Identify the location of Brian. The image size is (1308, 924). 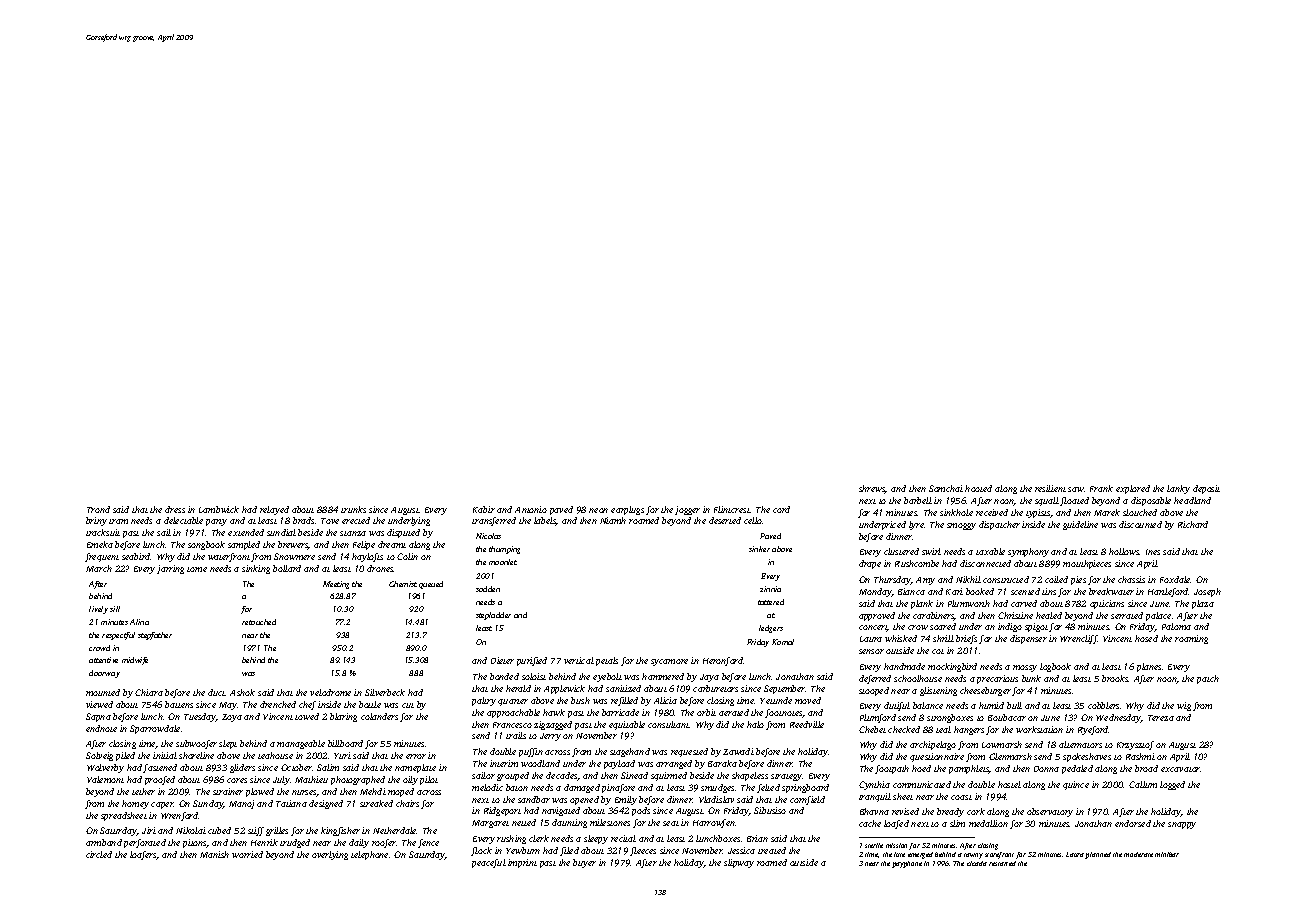
(757, 838).
